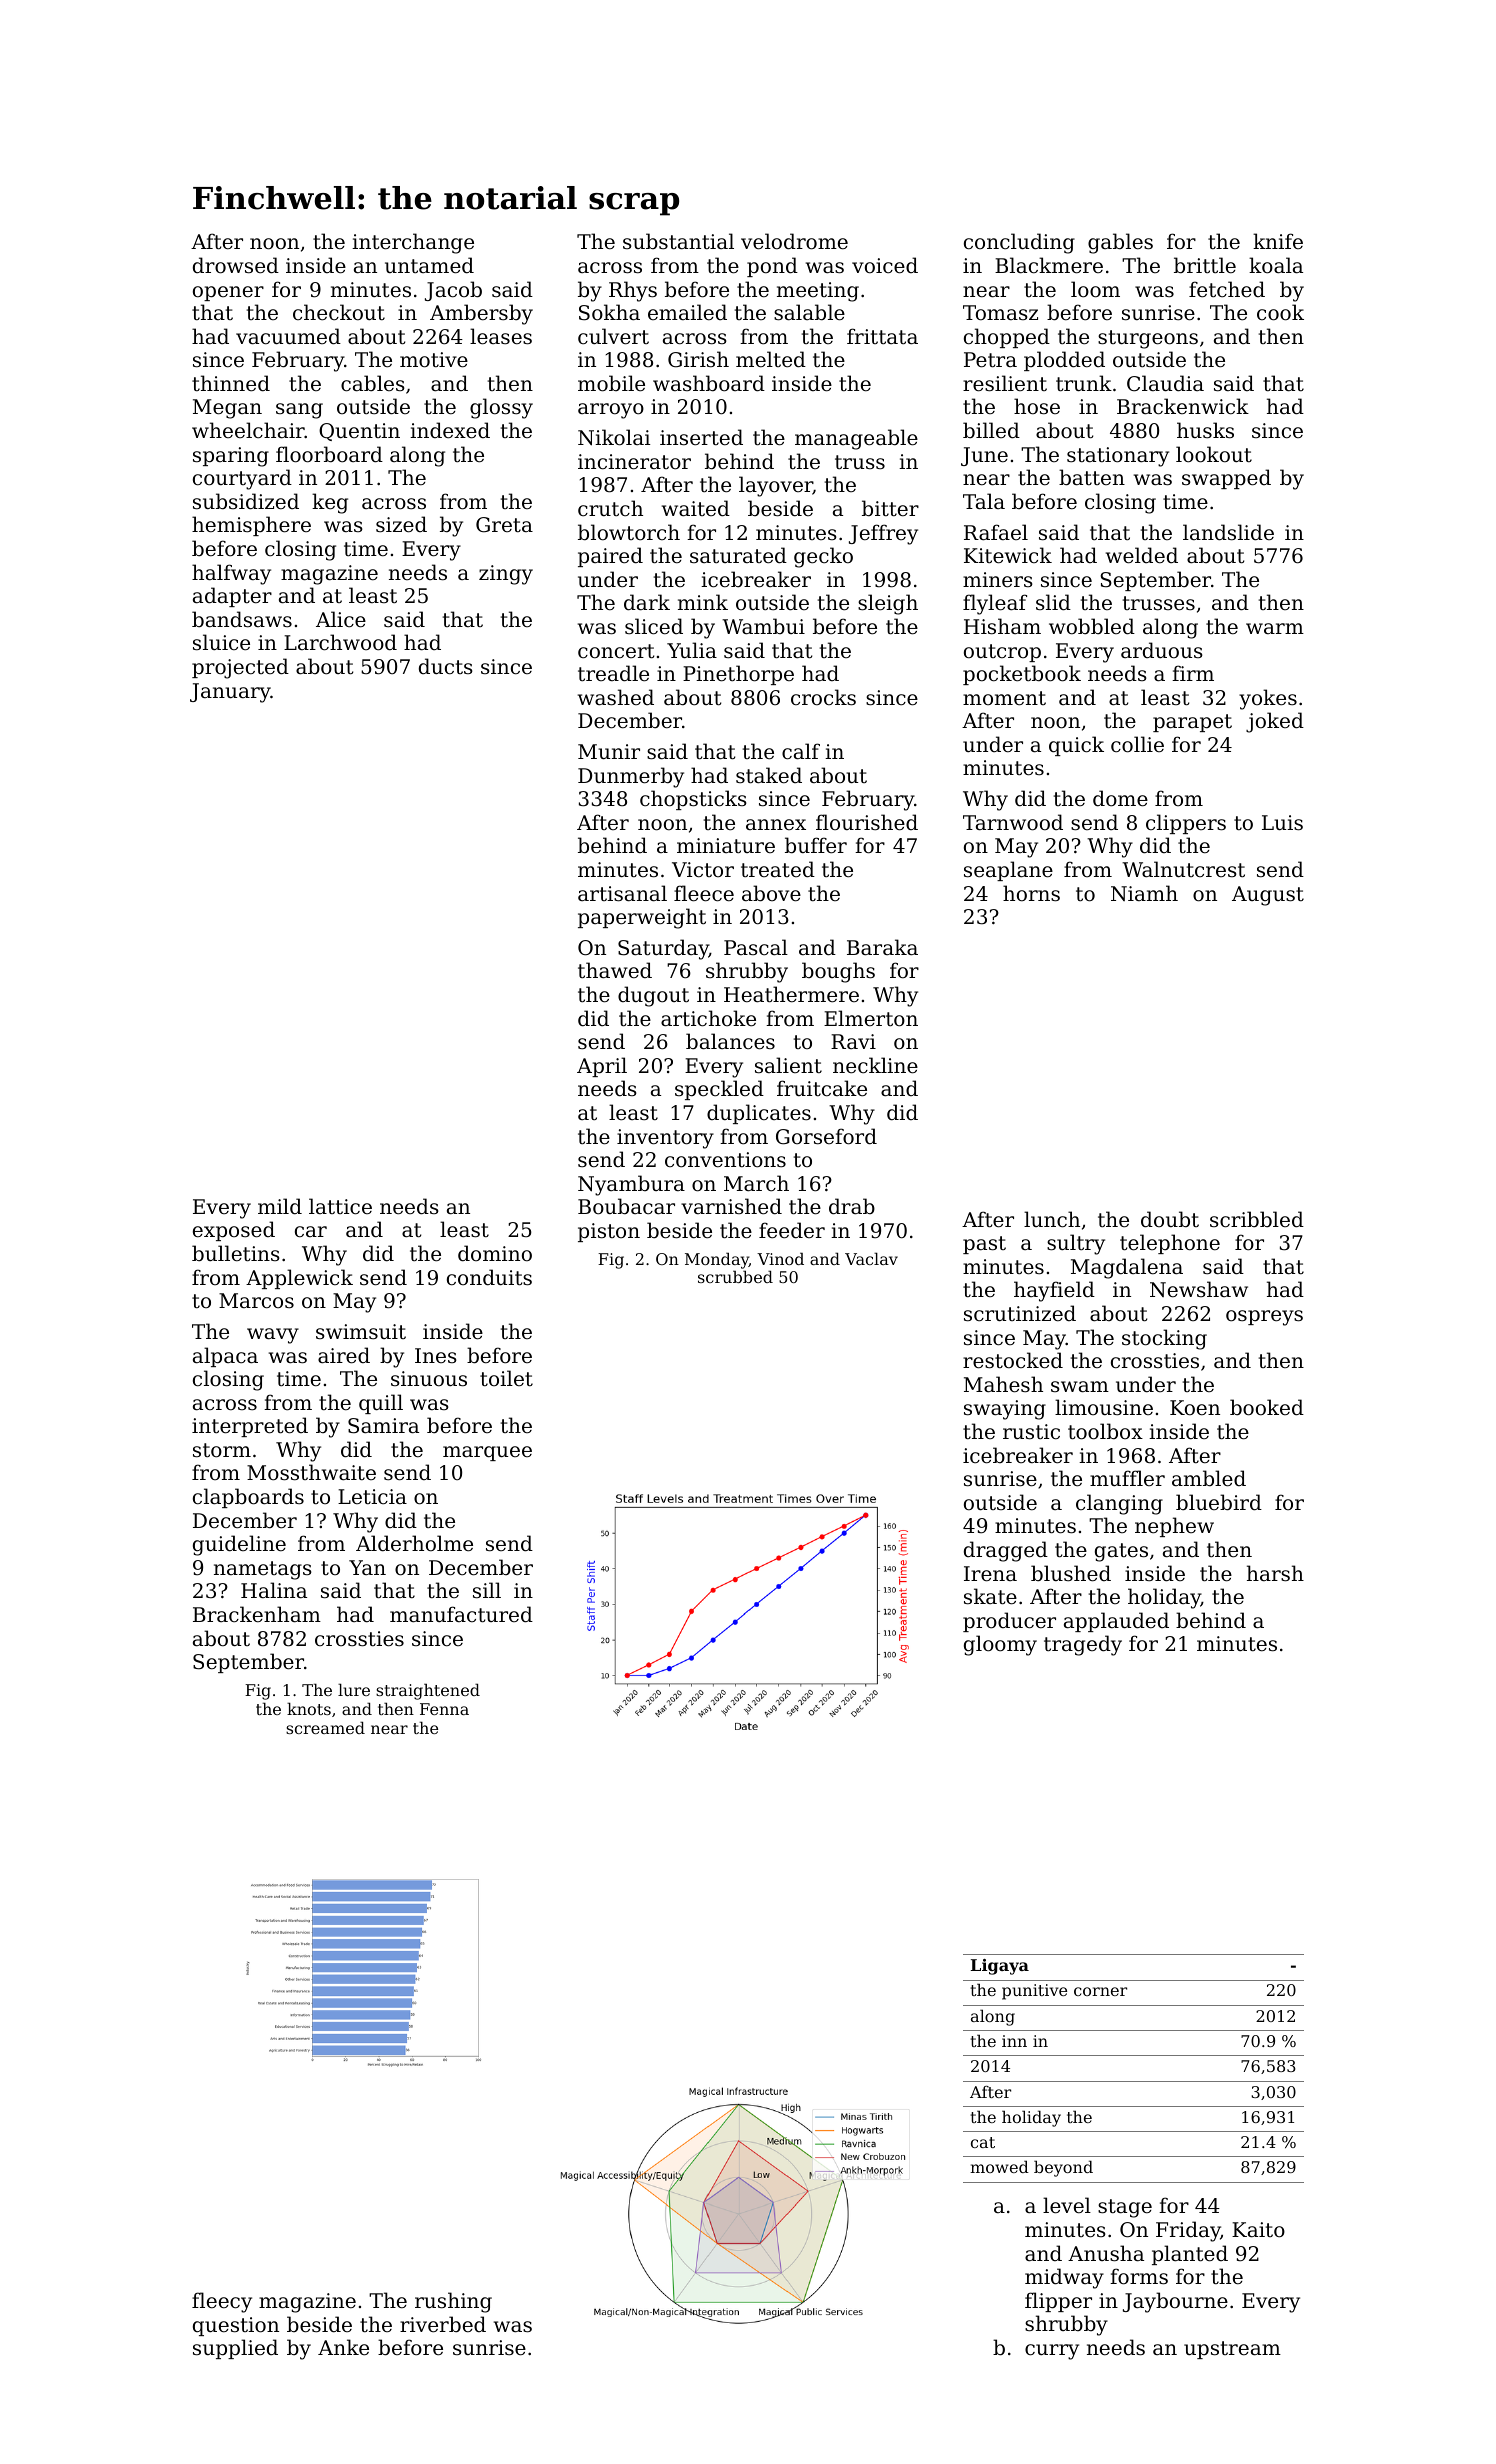  Describe the element at coordinates (487, 1453) in the document. I see `marquee` at that location.
